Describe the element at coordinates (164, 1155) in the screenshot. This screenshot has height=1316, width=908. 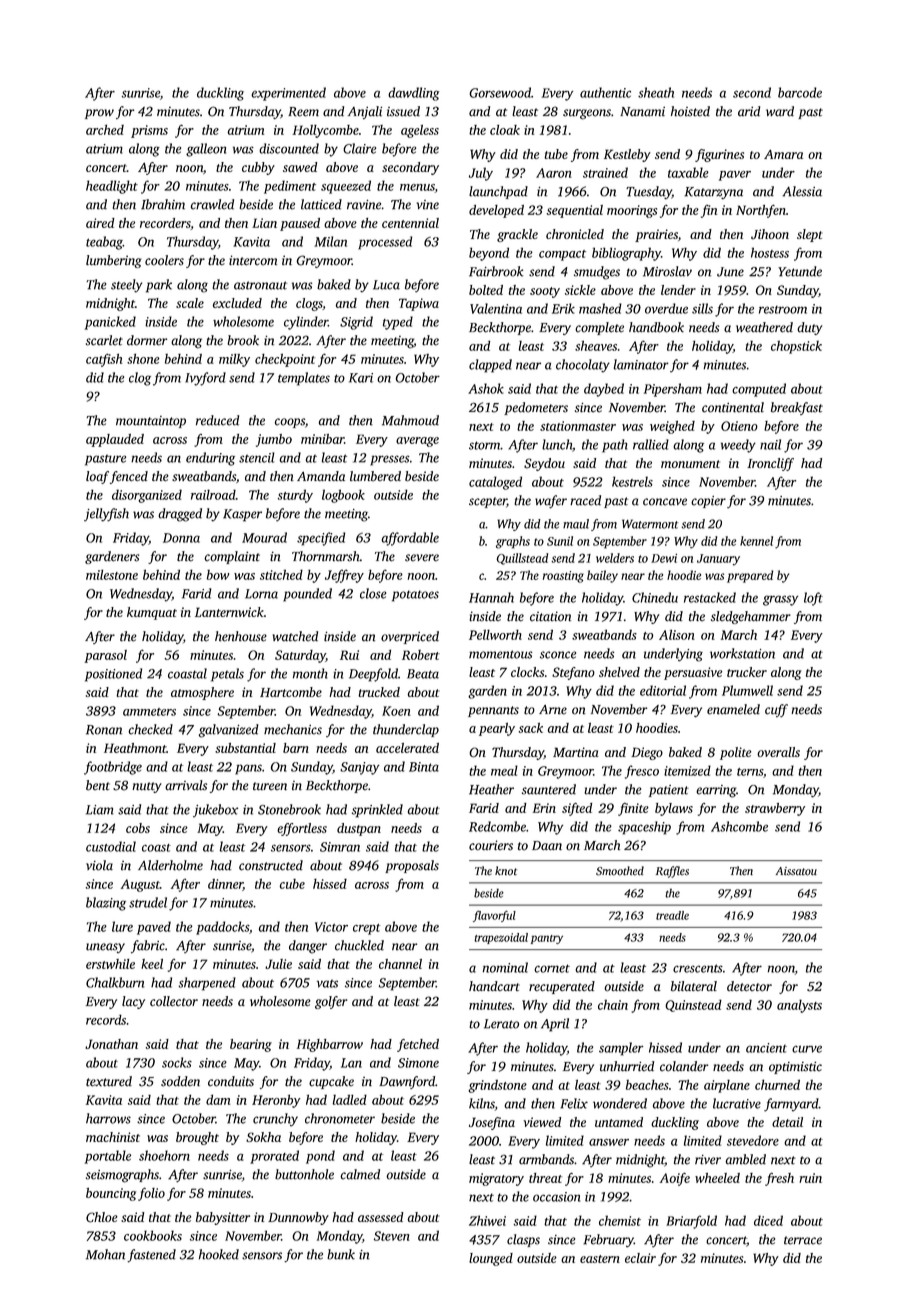
I see `shoehorn` at that location.
